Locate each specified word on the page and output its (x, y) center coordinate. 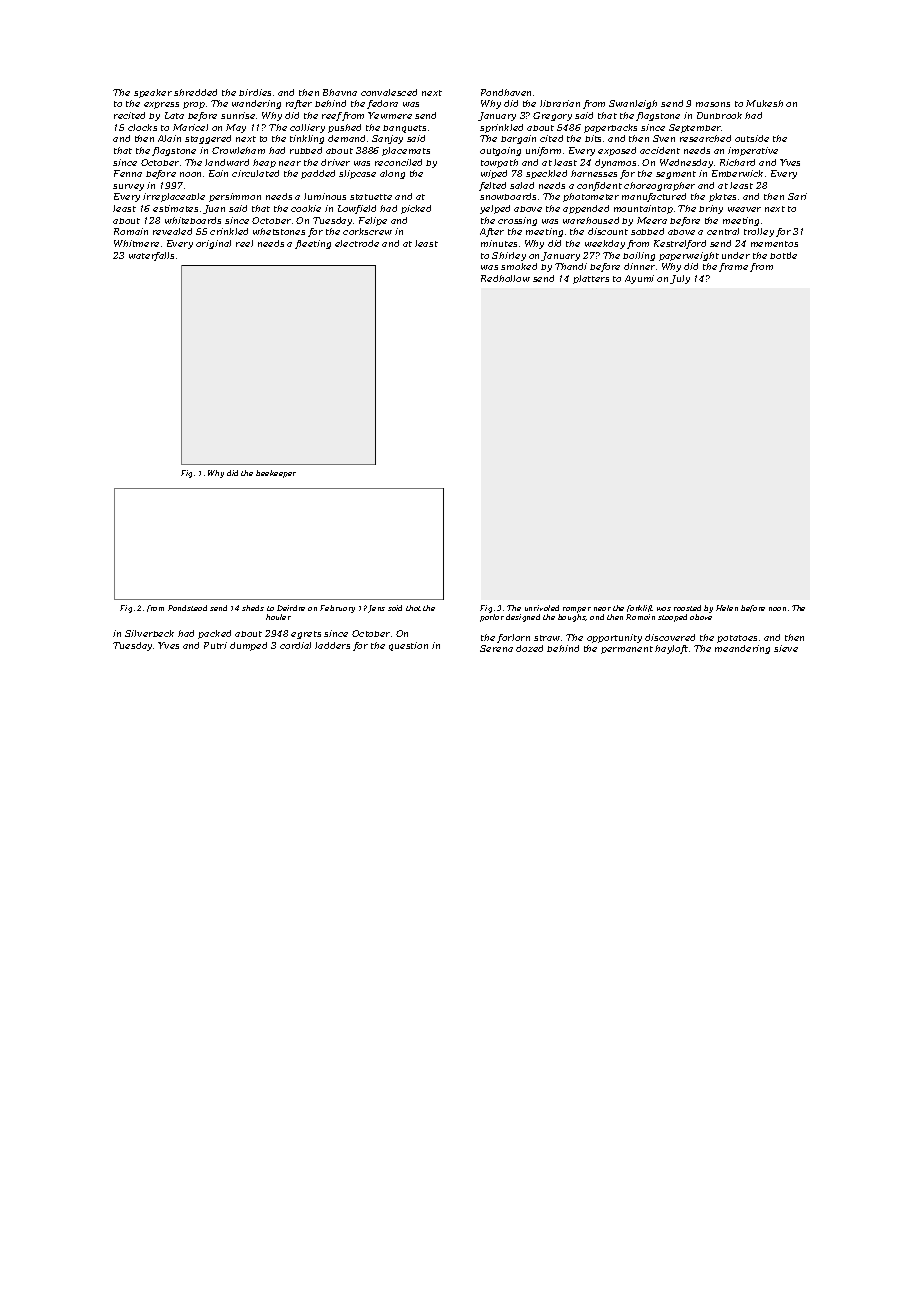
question (408, 646)
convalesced (389, 92)
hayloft (671, 649)
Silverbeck (149, 633)
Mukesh (764, 103)
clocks (142, 127)
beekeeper (276, 474)
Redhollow (505, 278)
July (680, 279)
